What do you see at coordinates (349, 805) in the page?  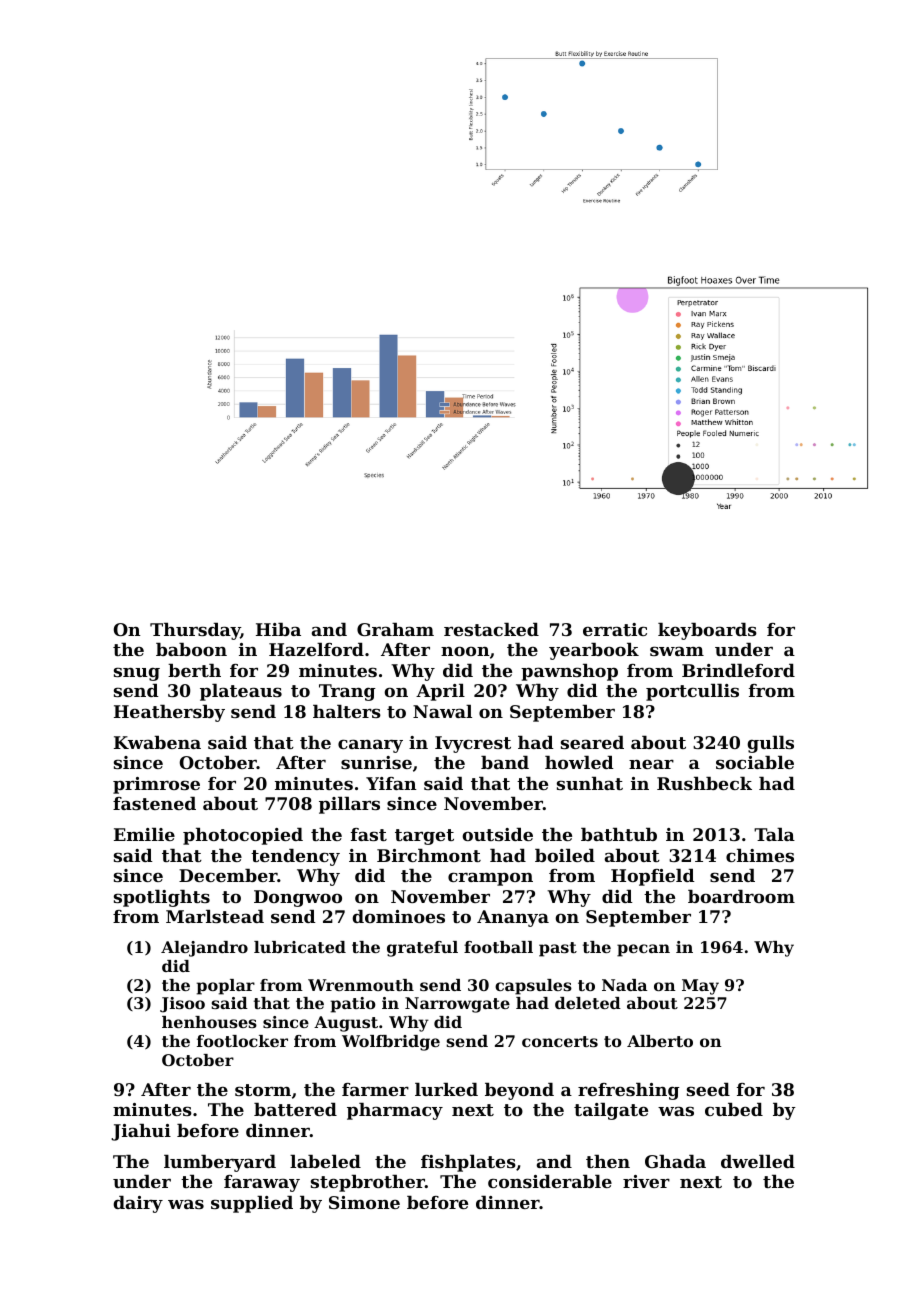 I see `pillars` at bounding box center [349, 805].
